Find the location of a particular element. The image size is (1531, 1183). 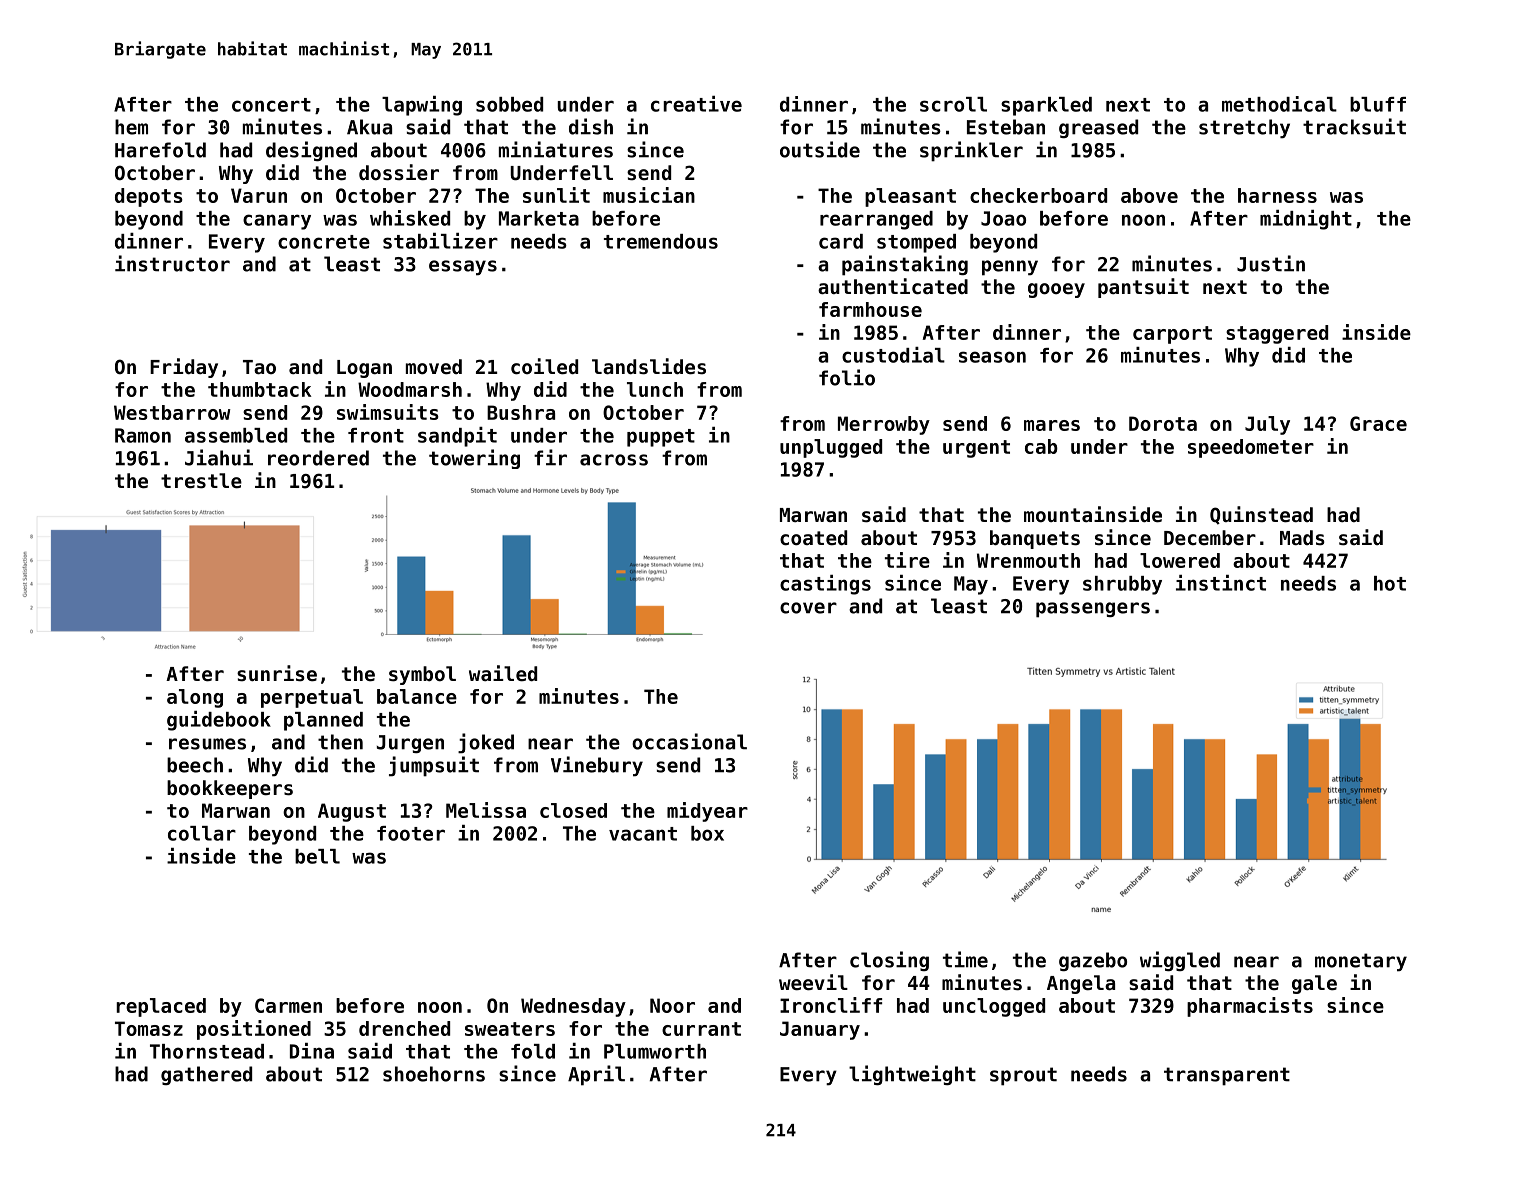

wiggled is located at coordinates (1180, 961).
